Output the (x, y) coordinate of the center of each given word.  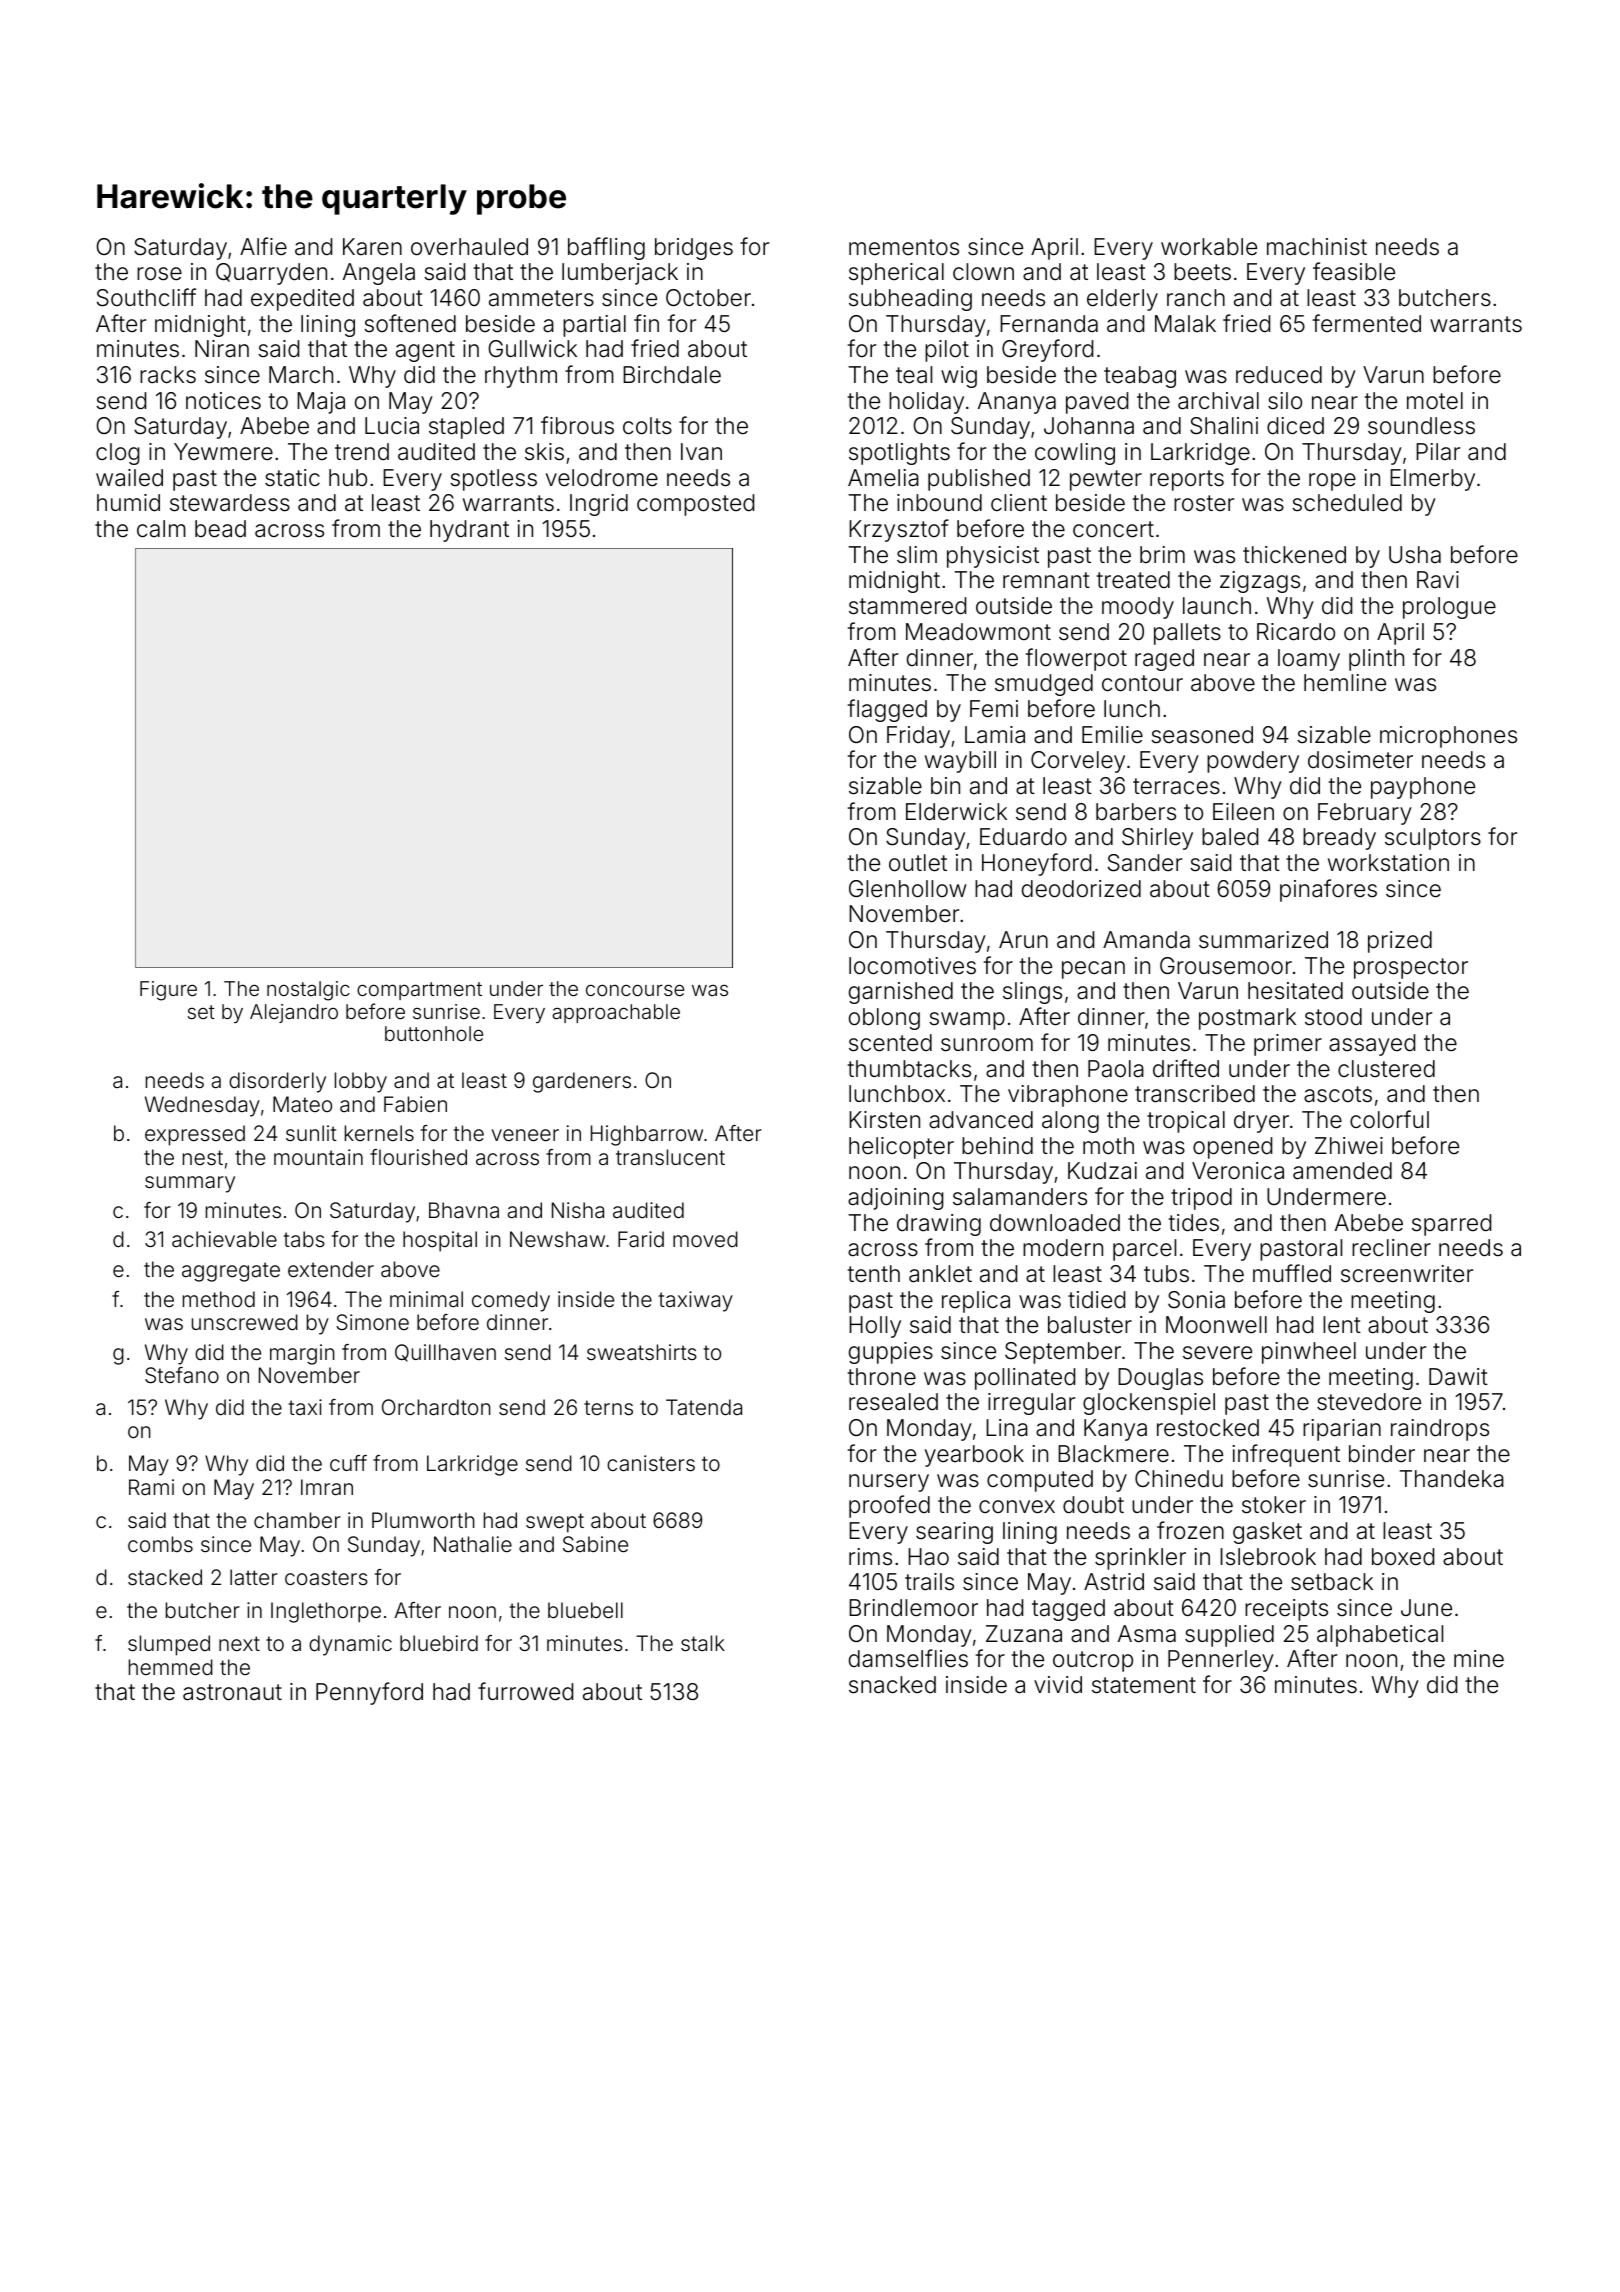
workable (1209, 247)
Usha (1415, 555)
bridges (694, 249)
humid (128, 503)
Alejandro (294, 1013)
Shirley (1157, 839)
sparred (1451, 1225)
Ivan (701, 452)
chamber (297, 1520)
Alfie (263, 246)
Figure (168, 991)
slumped (169, 1645)
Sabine (595, 1544)
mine (1479, 1659)
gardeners (582, 1082)
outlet (918, 863)
